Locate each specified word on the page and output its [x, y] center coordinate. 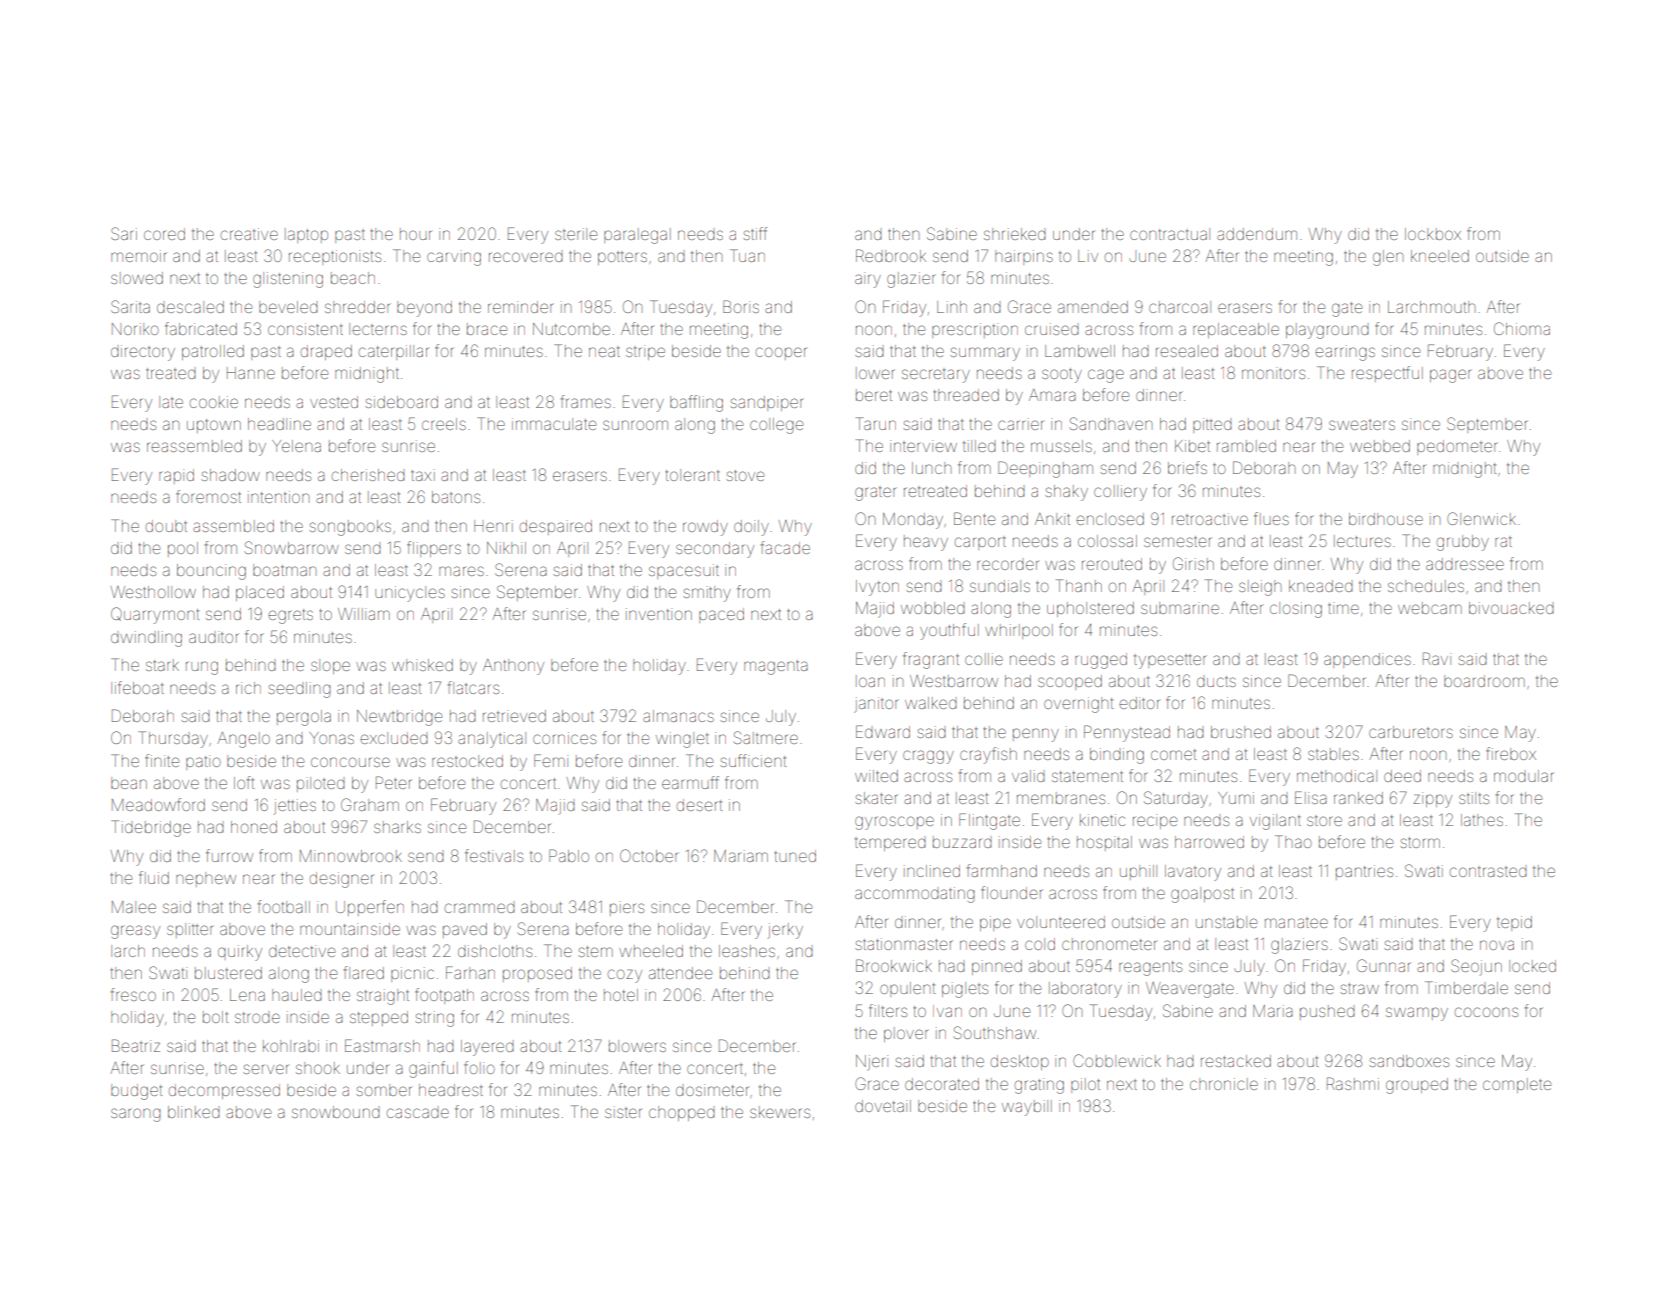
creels [444, 424]
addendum [1257, 234]
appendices [1367, 660]
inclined [932, 871]
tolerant [693, 475]
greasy [135, 932]
